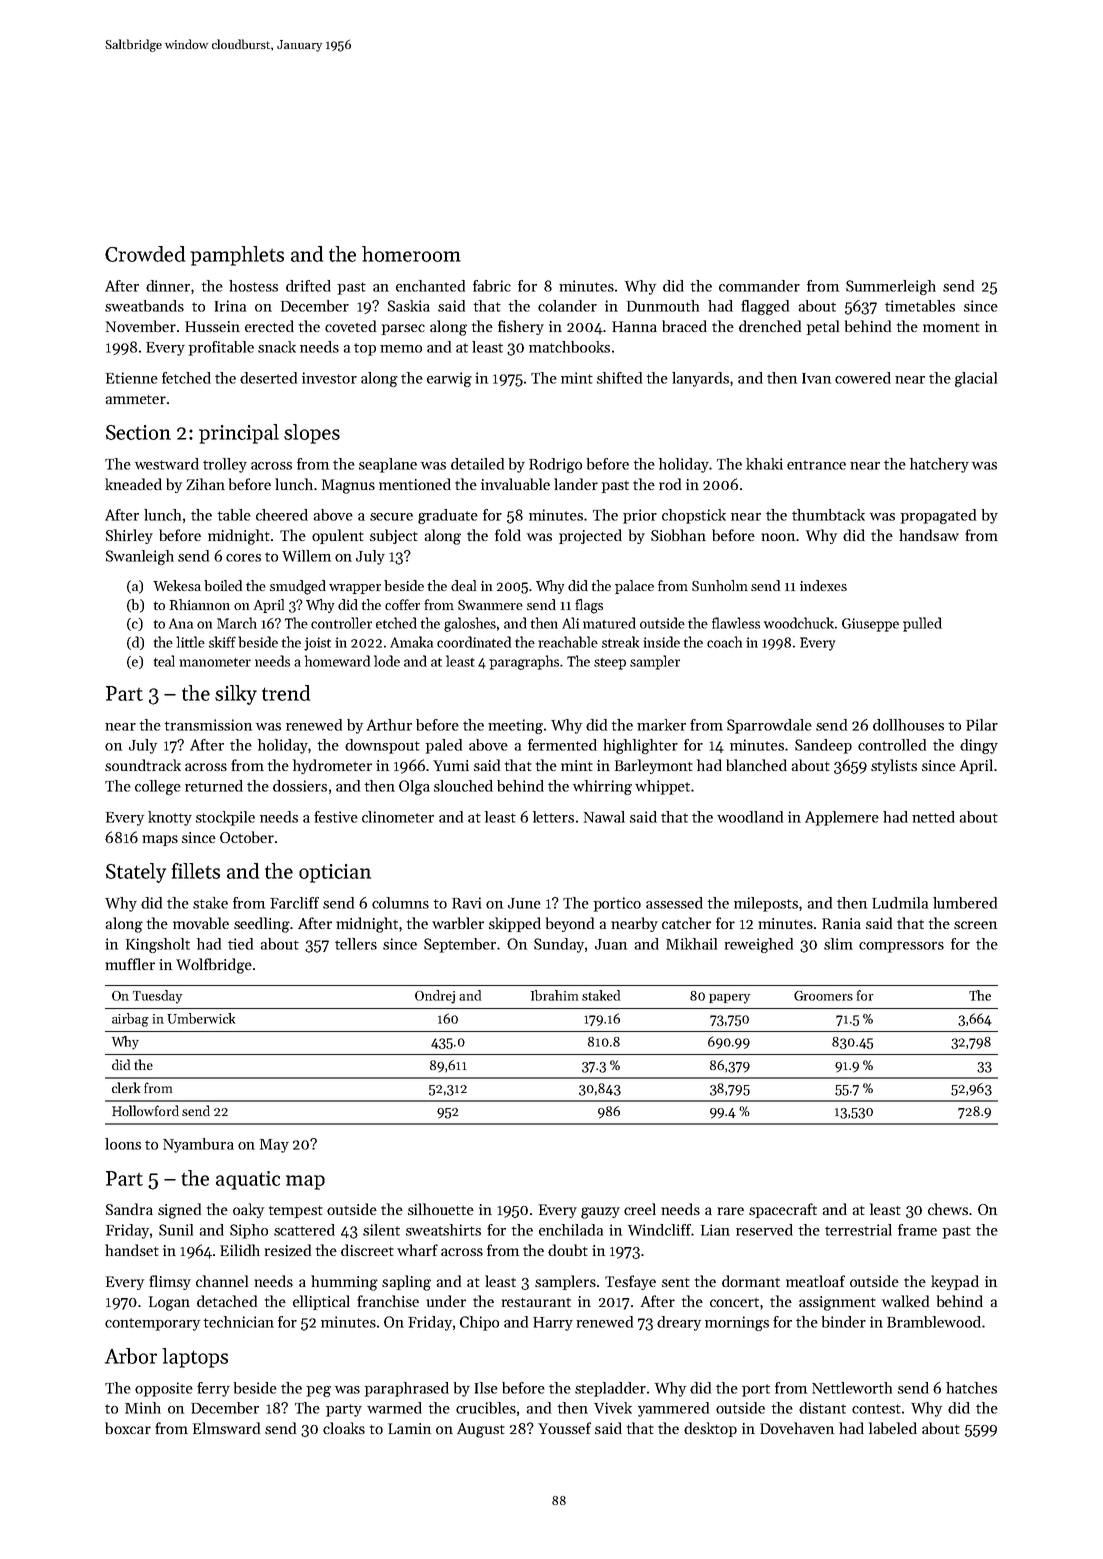 The height and width of the document is (1559, 1103). I want to click on silent, so click(381, 1230).
